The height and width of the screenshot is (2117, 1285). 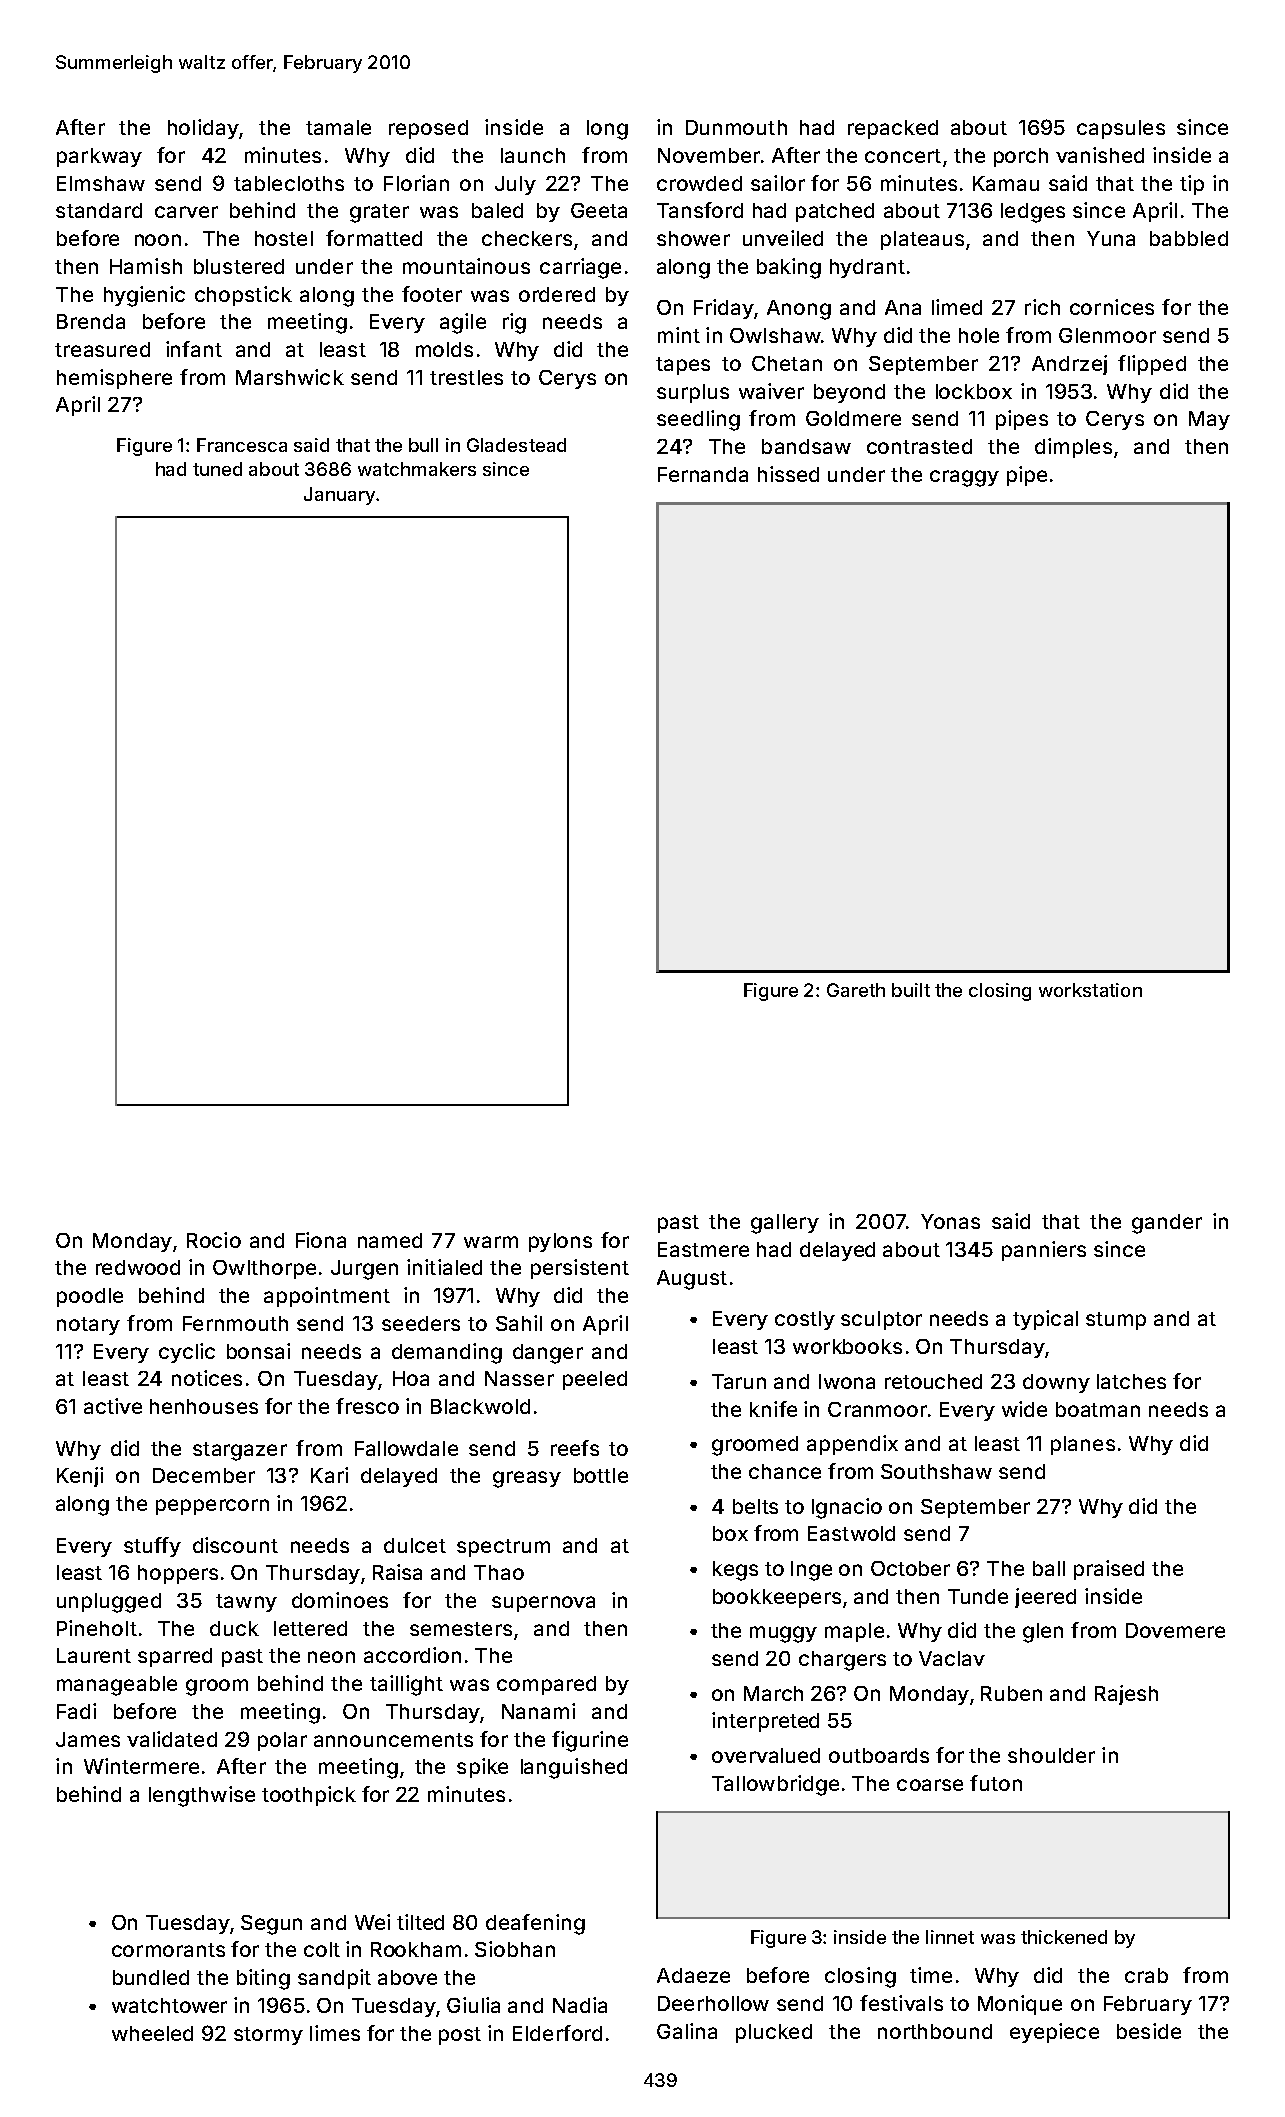 What do you see at coordinates (703, 474) in the screenshot?
I see `Fernanda` at bounding box center [703, 474].
